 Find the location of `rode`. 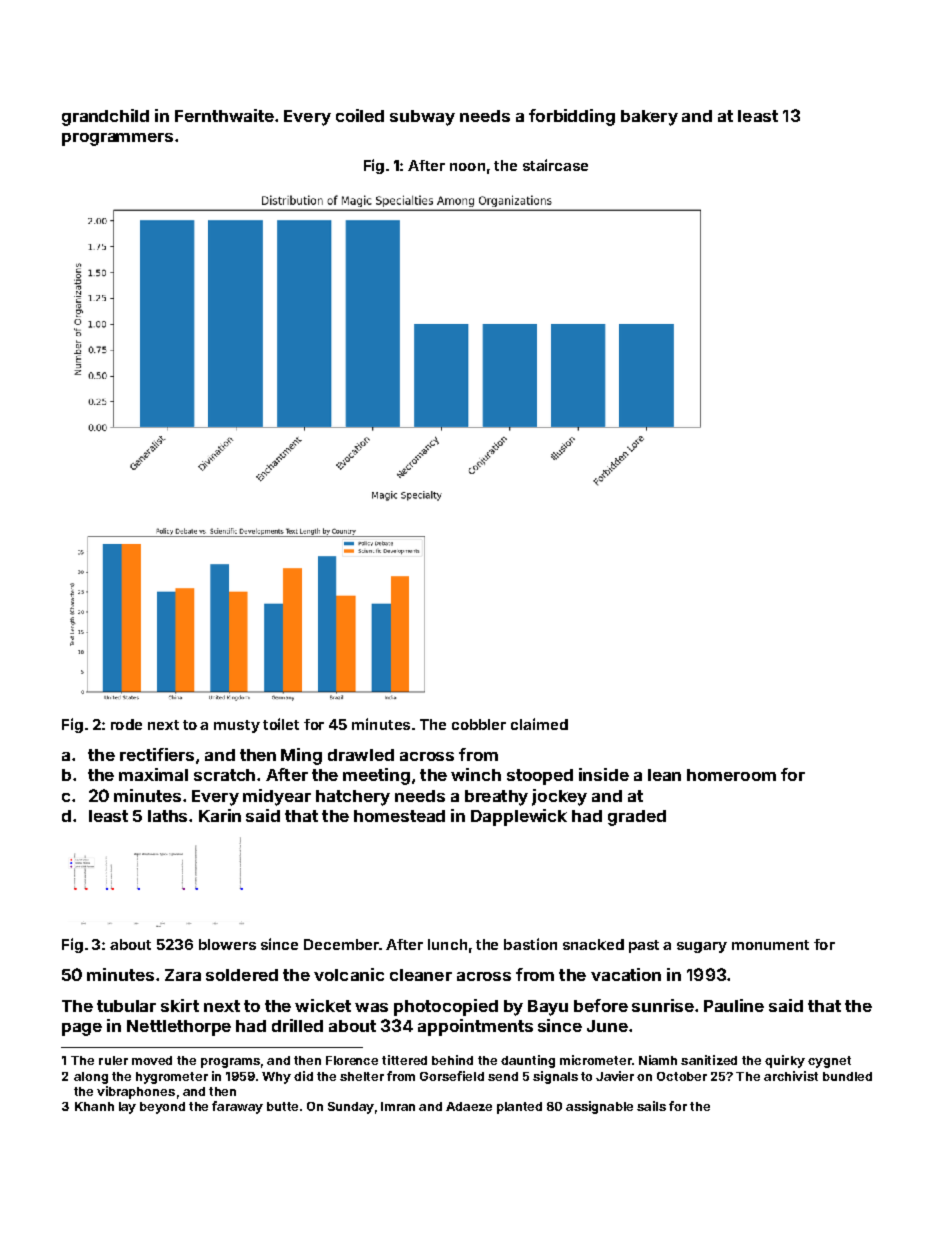

rode is located at coordinates (126, 724).
